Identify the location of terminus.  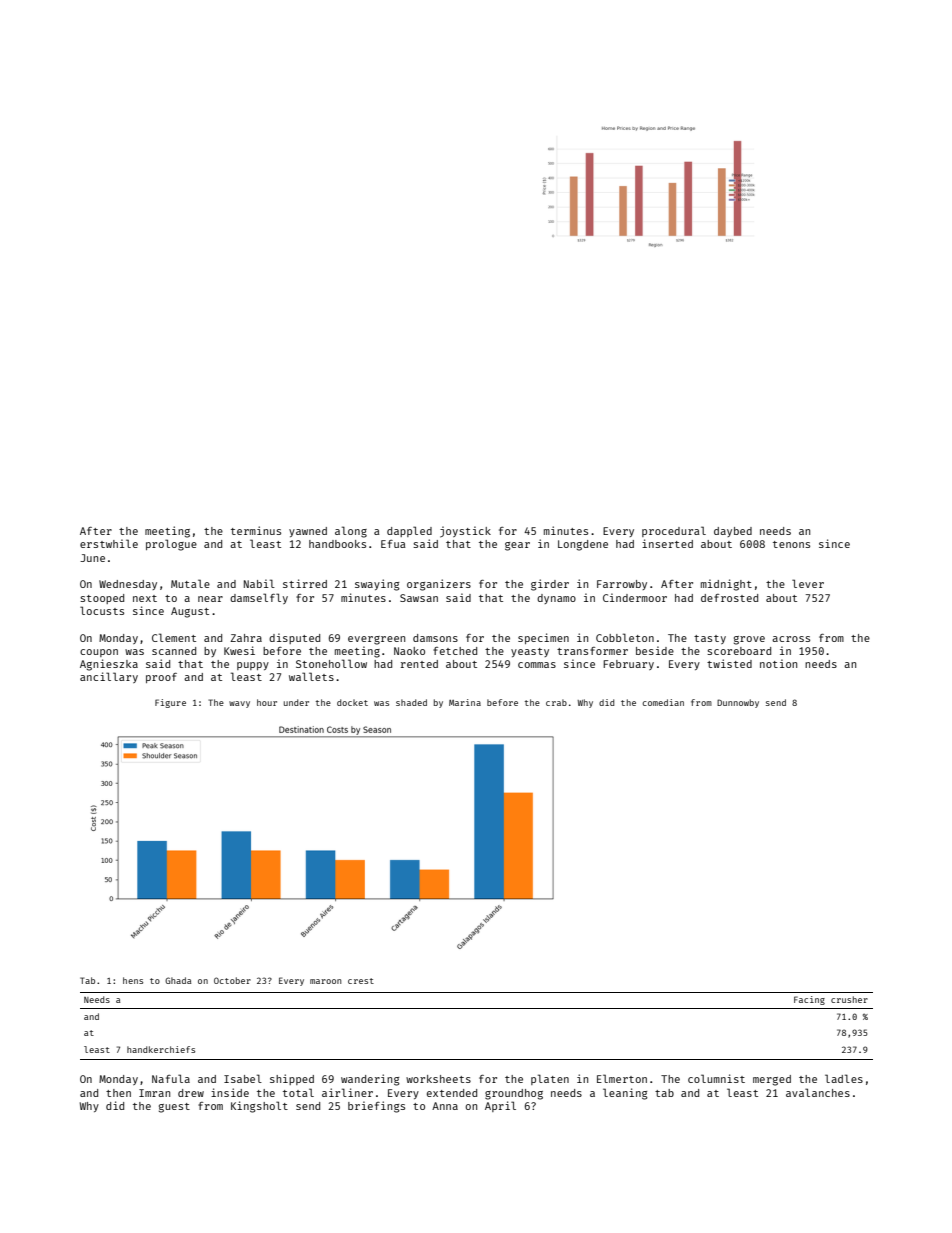
(256, 530).
